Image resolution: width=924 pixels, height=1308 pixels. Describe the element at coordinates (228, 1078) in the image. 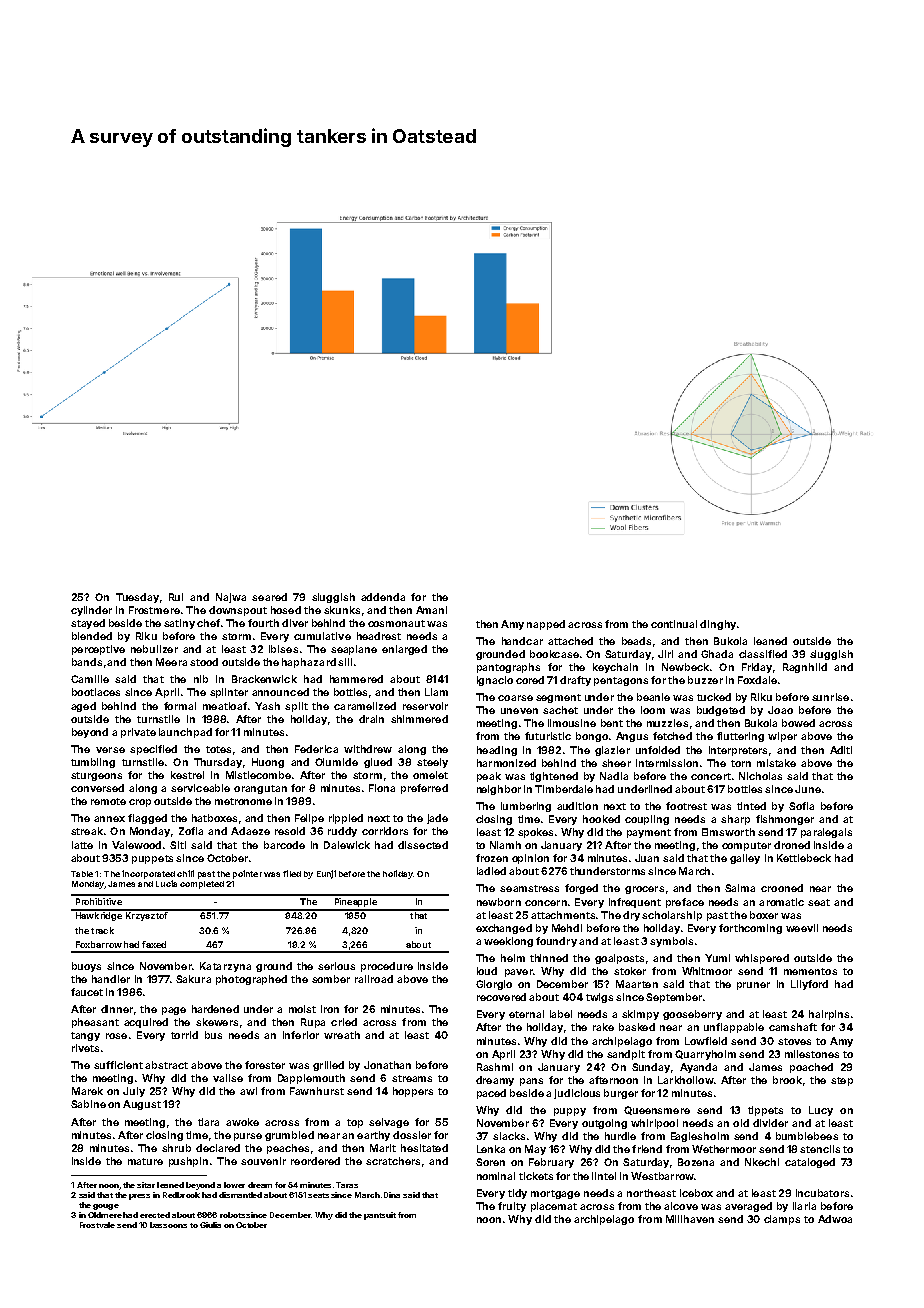

I see `valise` at that location.
